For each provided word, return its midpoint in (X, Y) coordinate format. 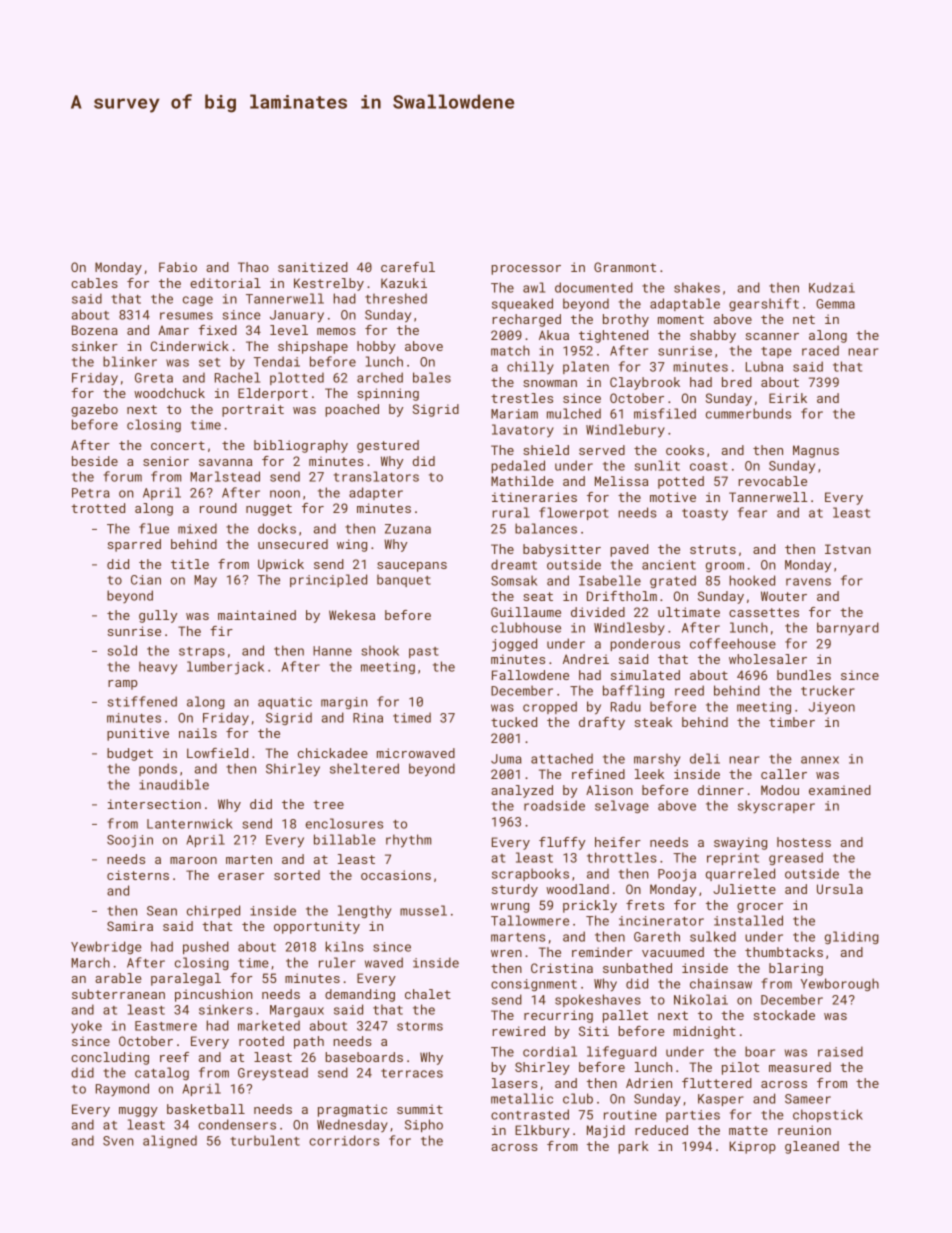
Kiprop (752, 1147)
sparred (134, 545)
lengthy (364, 912)
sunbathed (637, 968)
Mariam (514, 414)
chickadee (333, 753)
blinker (130, 361)
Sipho (424, 1125)
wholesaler (768, 659)
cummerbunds (748, 413)
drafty (602, 723)
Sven (118, 1141)
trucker (828, 690)
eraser (241, 876)
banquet (404, 580)
